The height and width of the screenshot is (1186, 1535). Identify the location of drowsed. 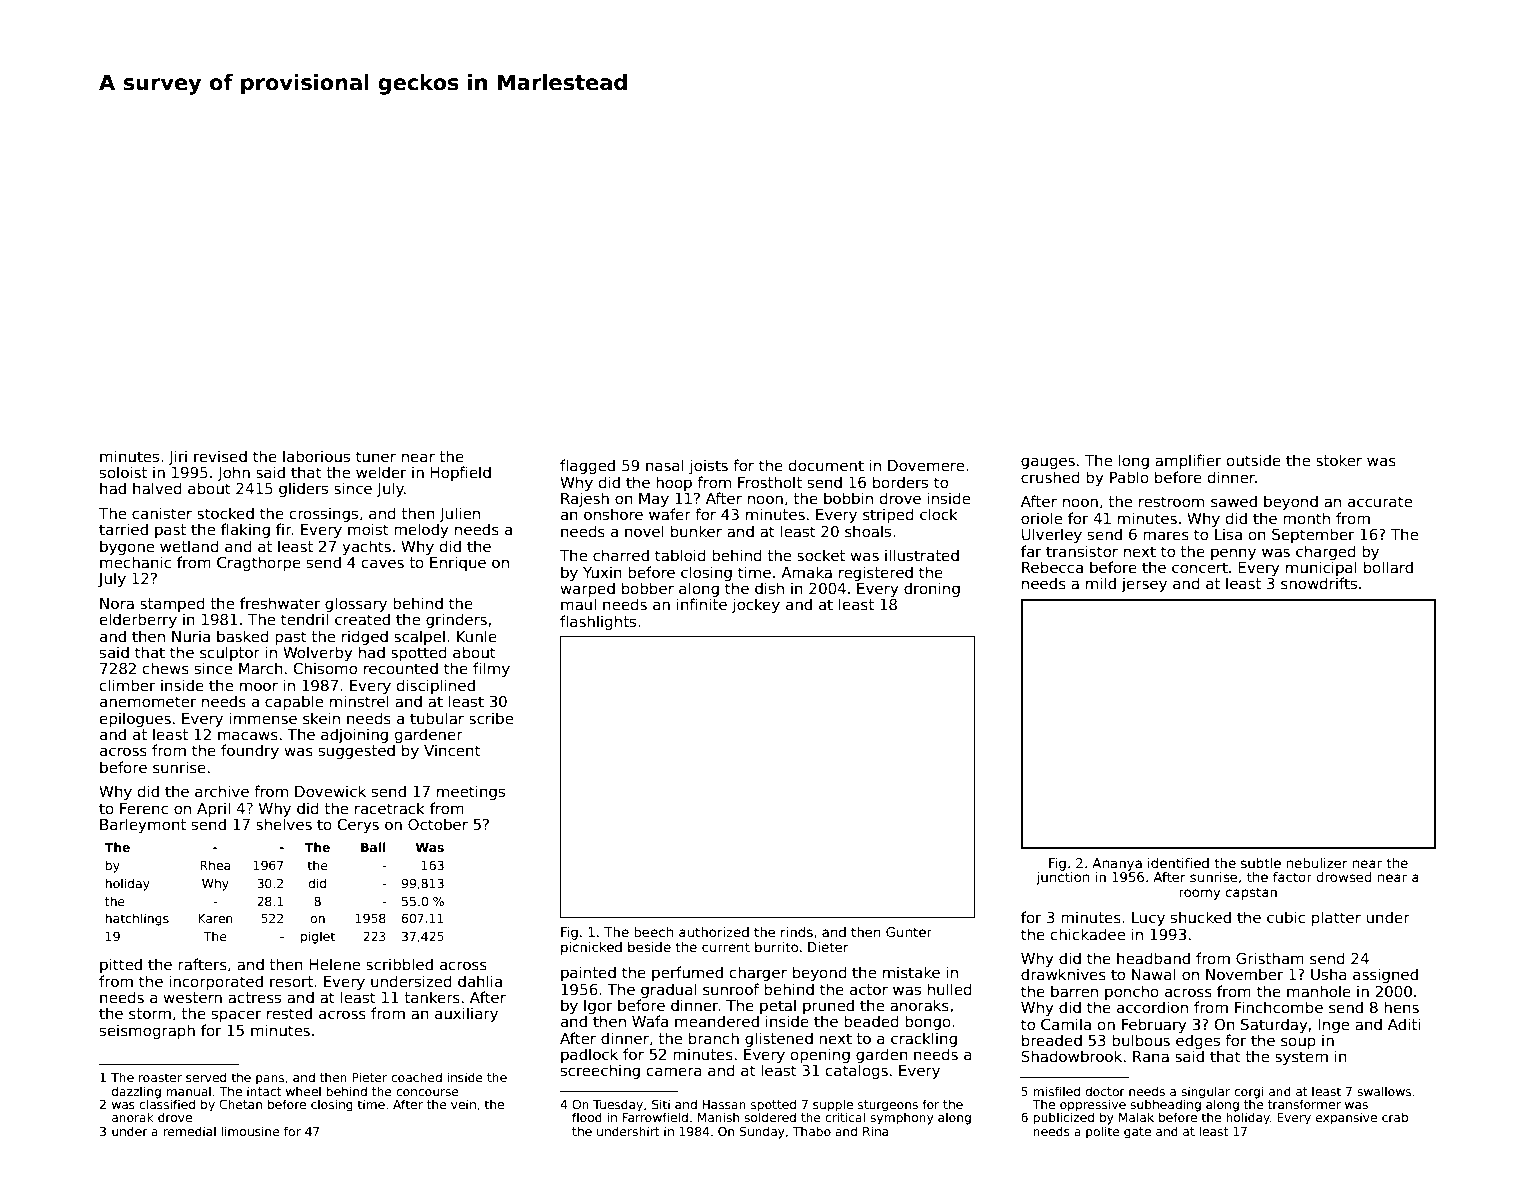
(1344, 877).
